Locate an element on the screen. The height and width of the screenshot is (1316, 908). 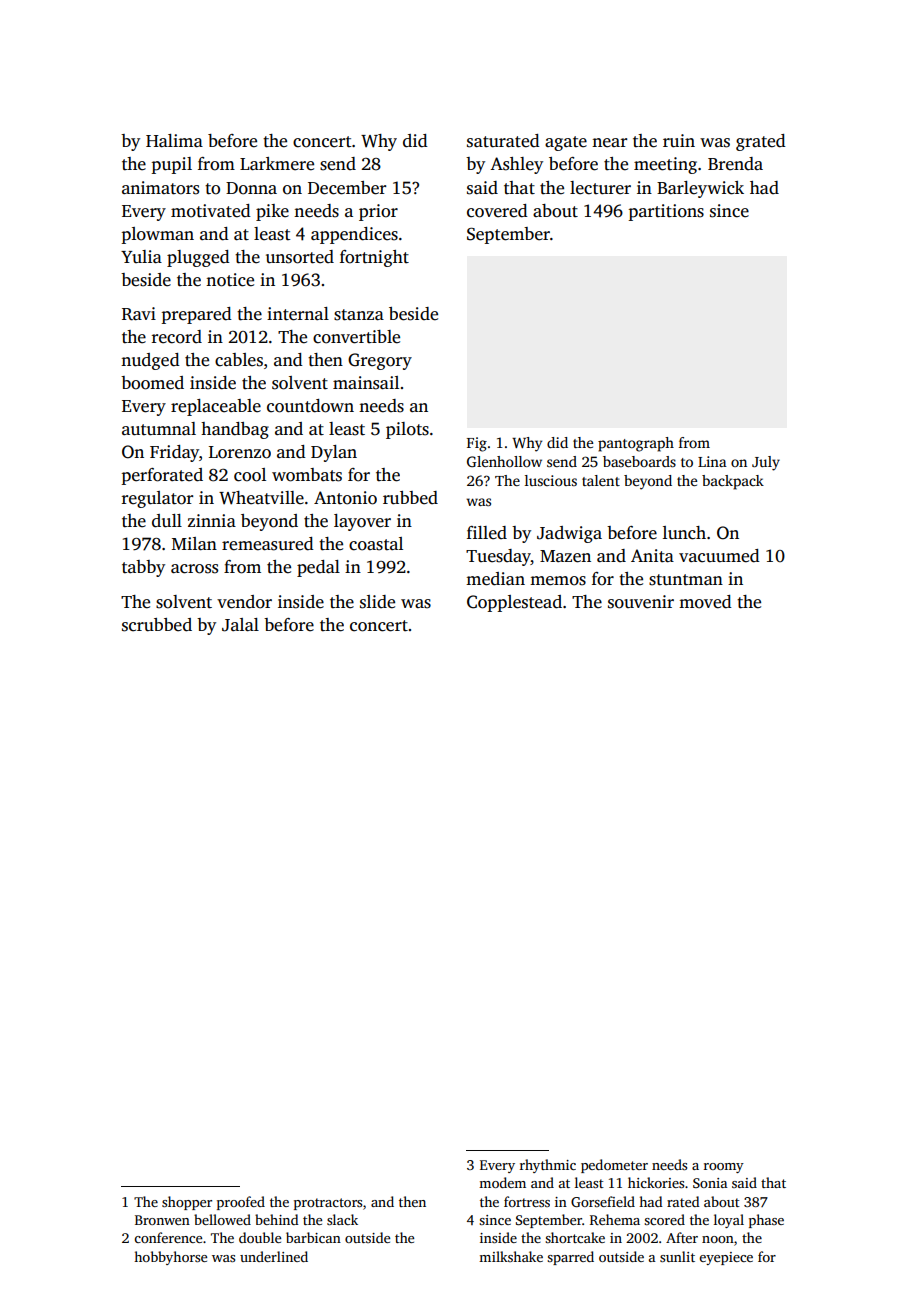
vendor is located at coordinates (244, 602).
